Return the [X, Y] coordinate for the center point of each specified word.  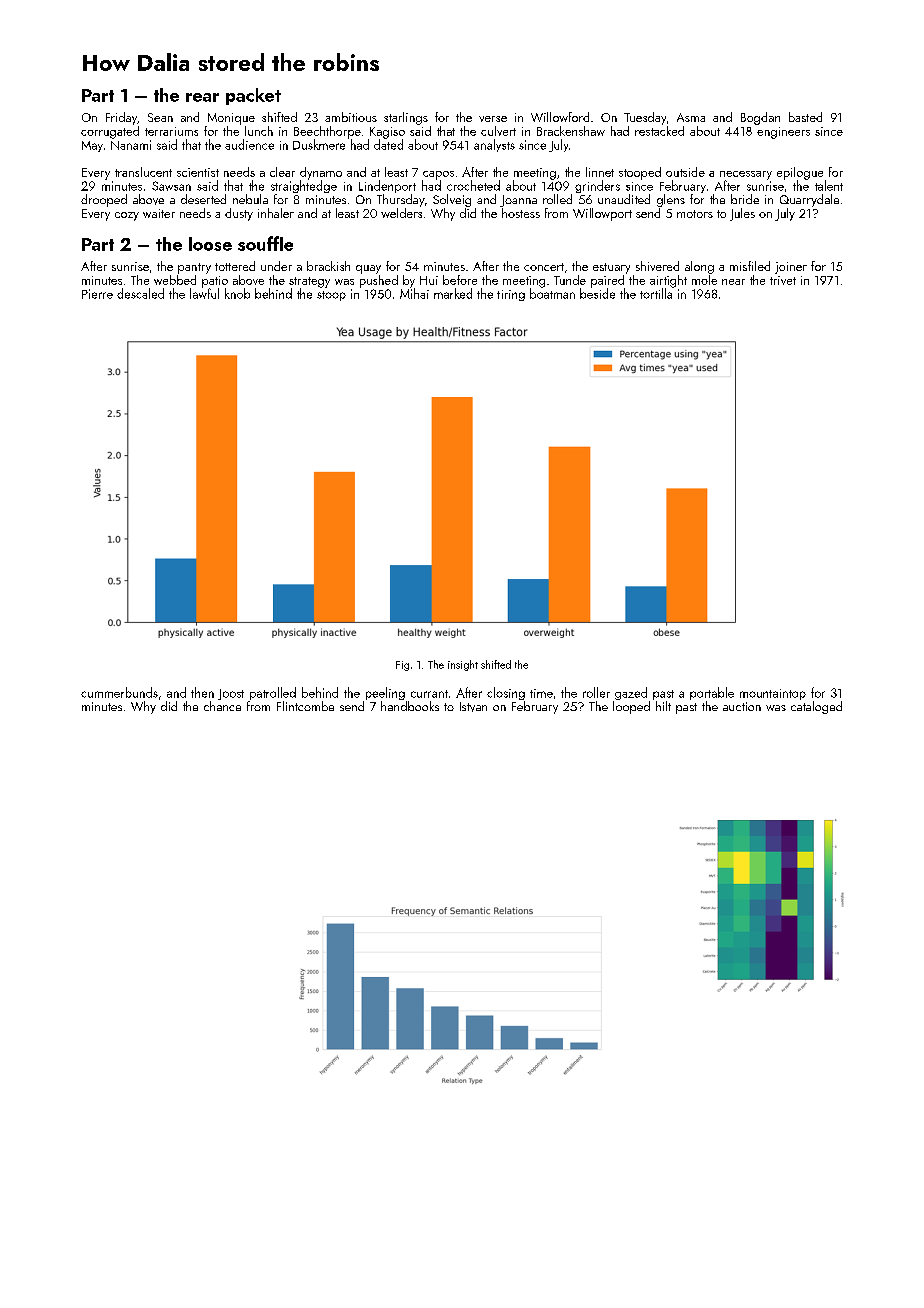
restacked [659, 131]
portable [712, 693]
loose [210, 244]
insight [463, 665]
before [460, 280]
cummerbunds [119, 692]
